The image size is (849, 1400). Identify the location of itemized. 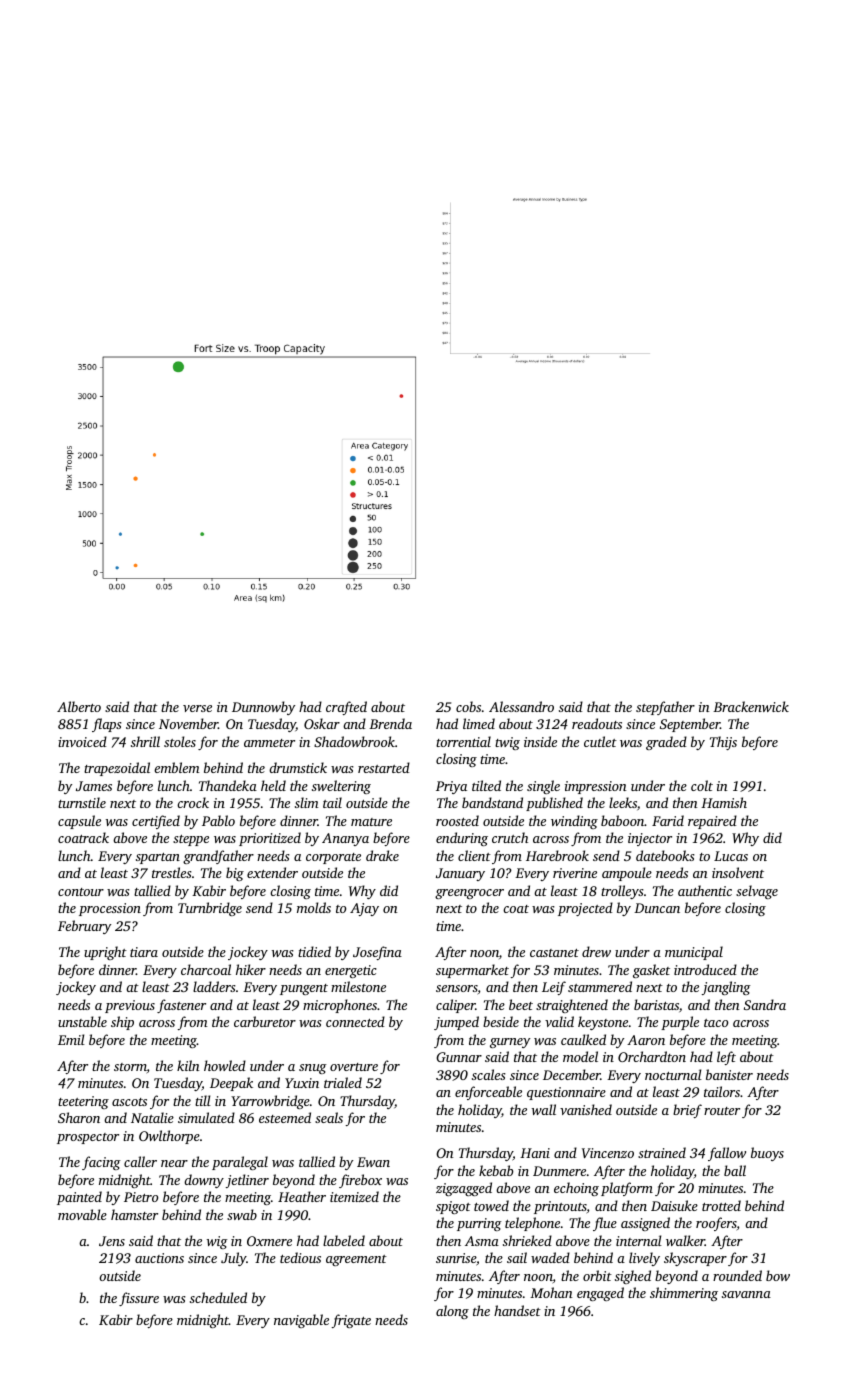
(354, 1196).
